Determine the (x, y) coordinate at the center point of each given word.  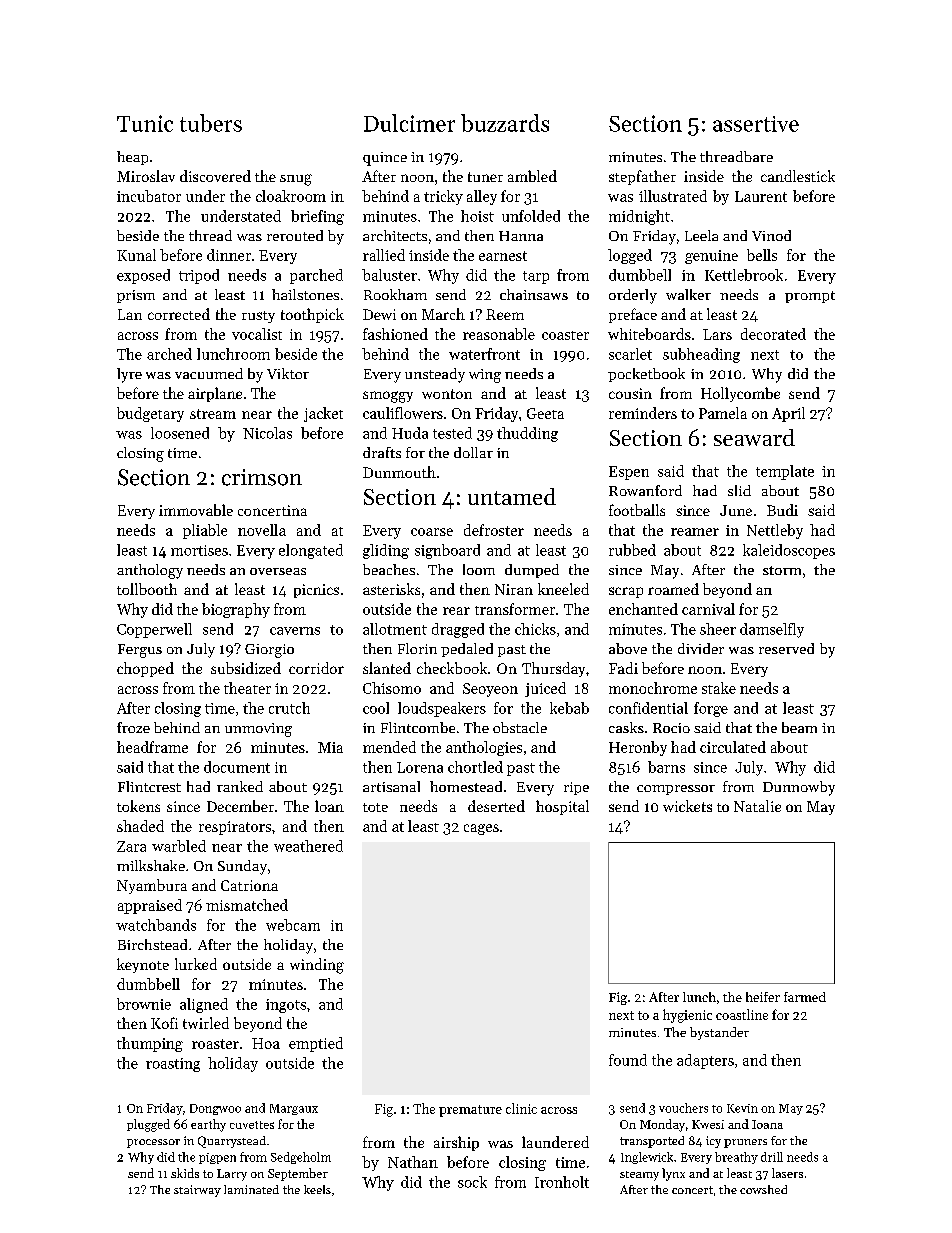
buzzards (505, 123)
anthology (150, 571)
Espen (629, 473)
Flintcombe (418, 727)
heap (132, 158)
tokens (138, 806)
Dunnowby (799, 788)
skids (185, 1173)
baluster (389, 275)
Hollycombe (740, 394)
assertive (756, 124)
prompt (810, 297)
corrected (179, 314)
